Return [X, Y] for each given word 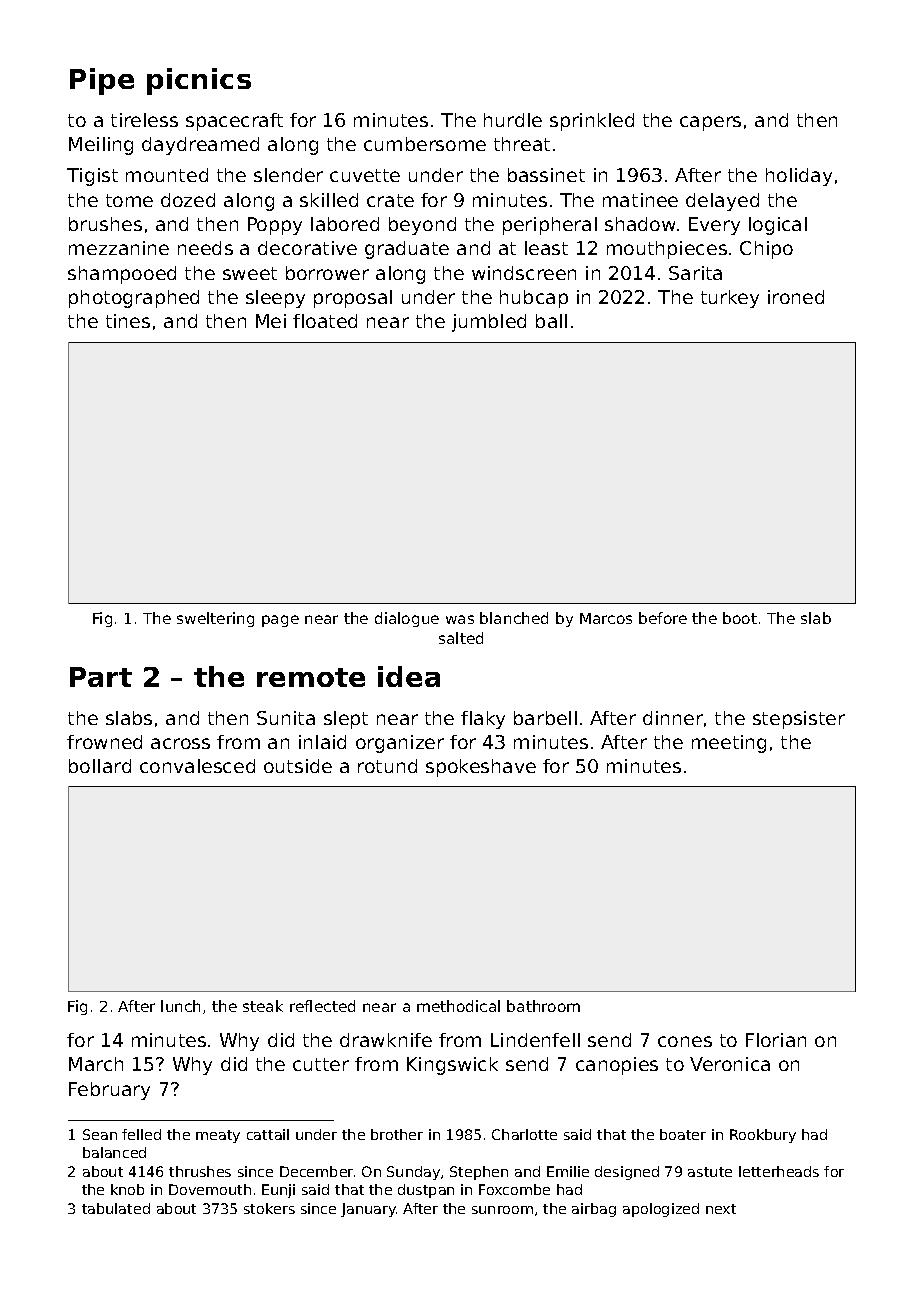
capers [710, 123]
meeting [729, 744]
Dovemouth [210, 1189]
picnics [199, 81]
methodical [458, 1006]
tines [128, 321]
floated [325, 321]
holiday [799, 177]
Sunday [413, 1173]
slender [288, 175]
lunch [180, 1006]
